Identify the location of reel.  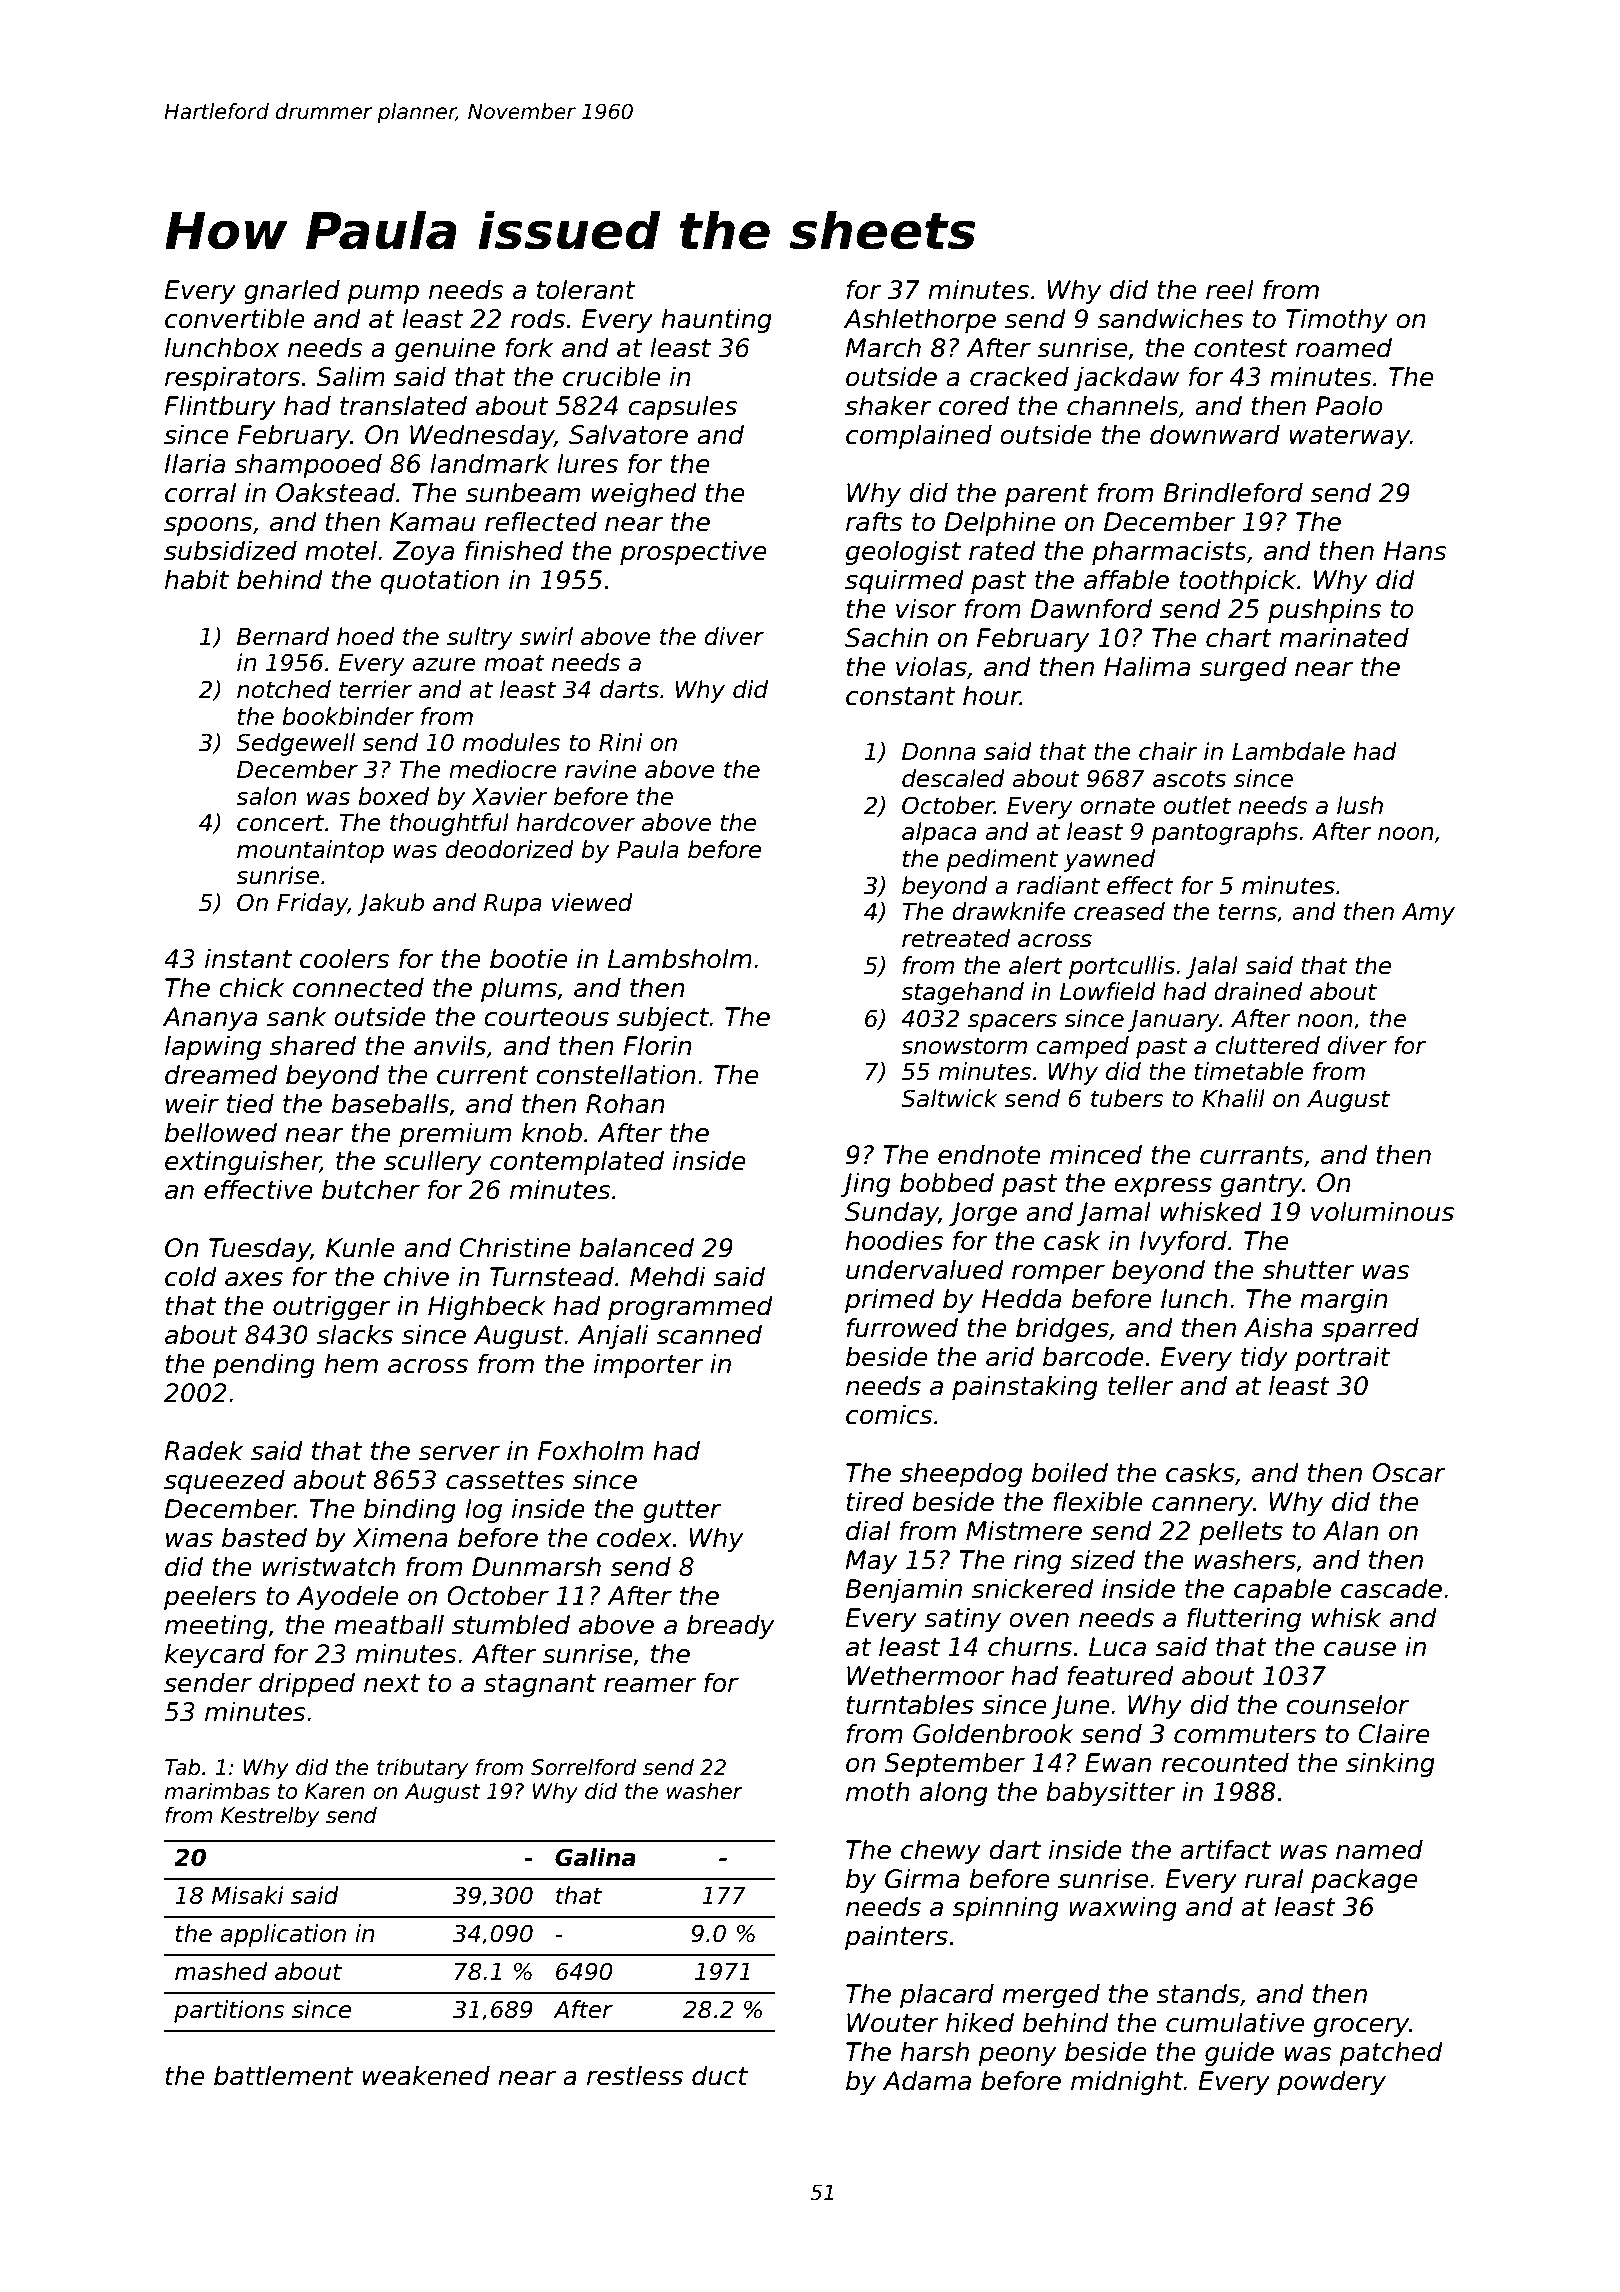
(1230, 289).
